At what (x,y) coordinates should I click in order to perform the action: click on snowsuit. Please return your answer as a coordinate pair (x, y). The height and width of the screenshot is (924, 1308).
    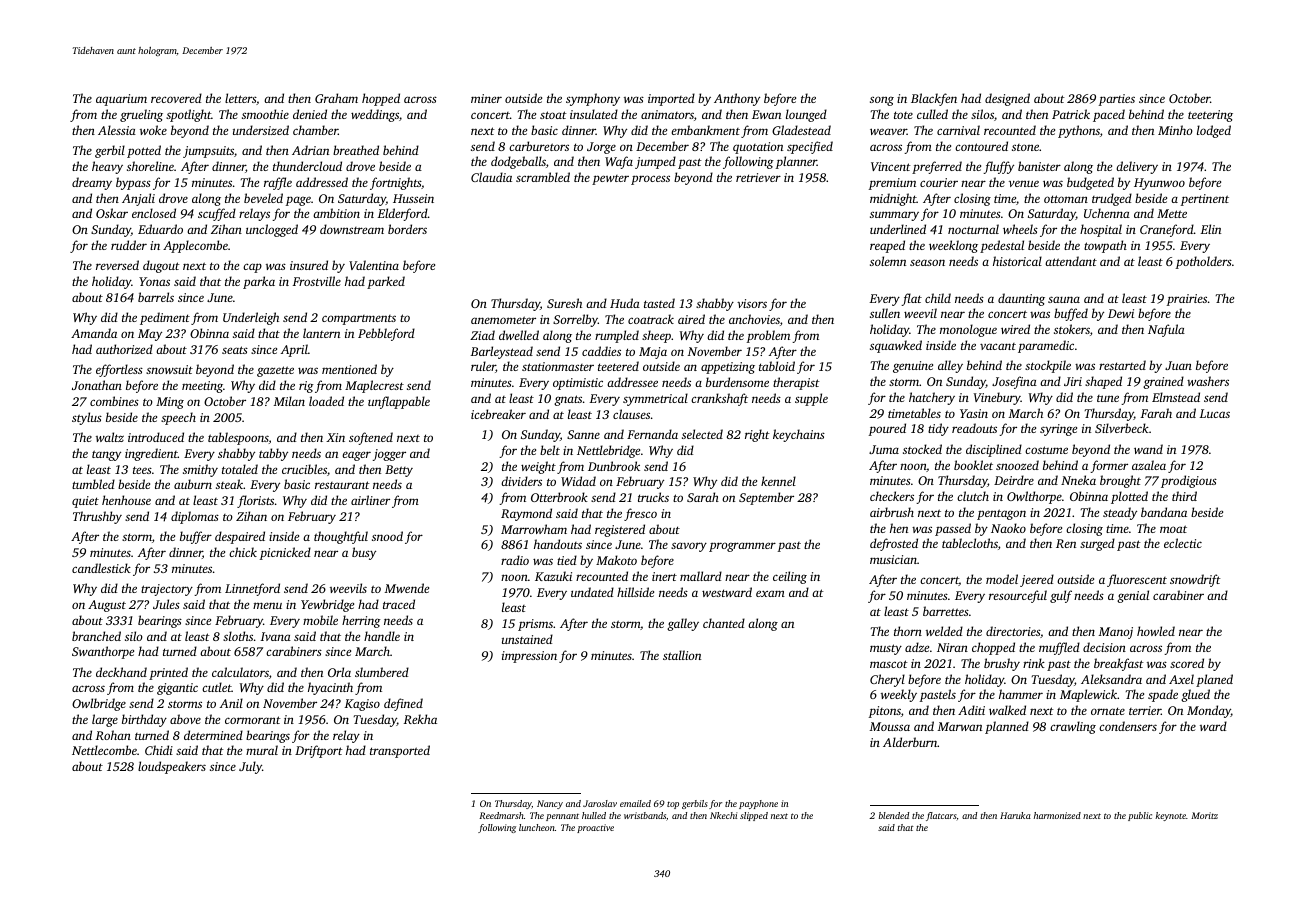
    Looking at the image, I should click on (169, 369).
